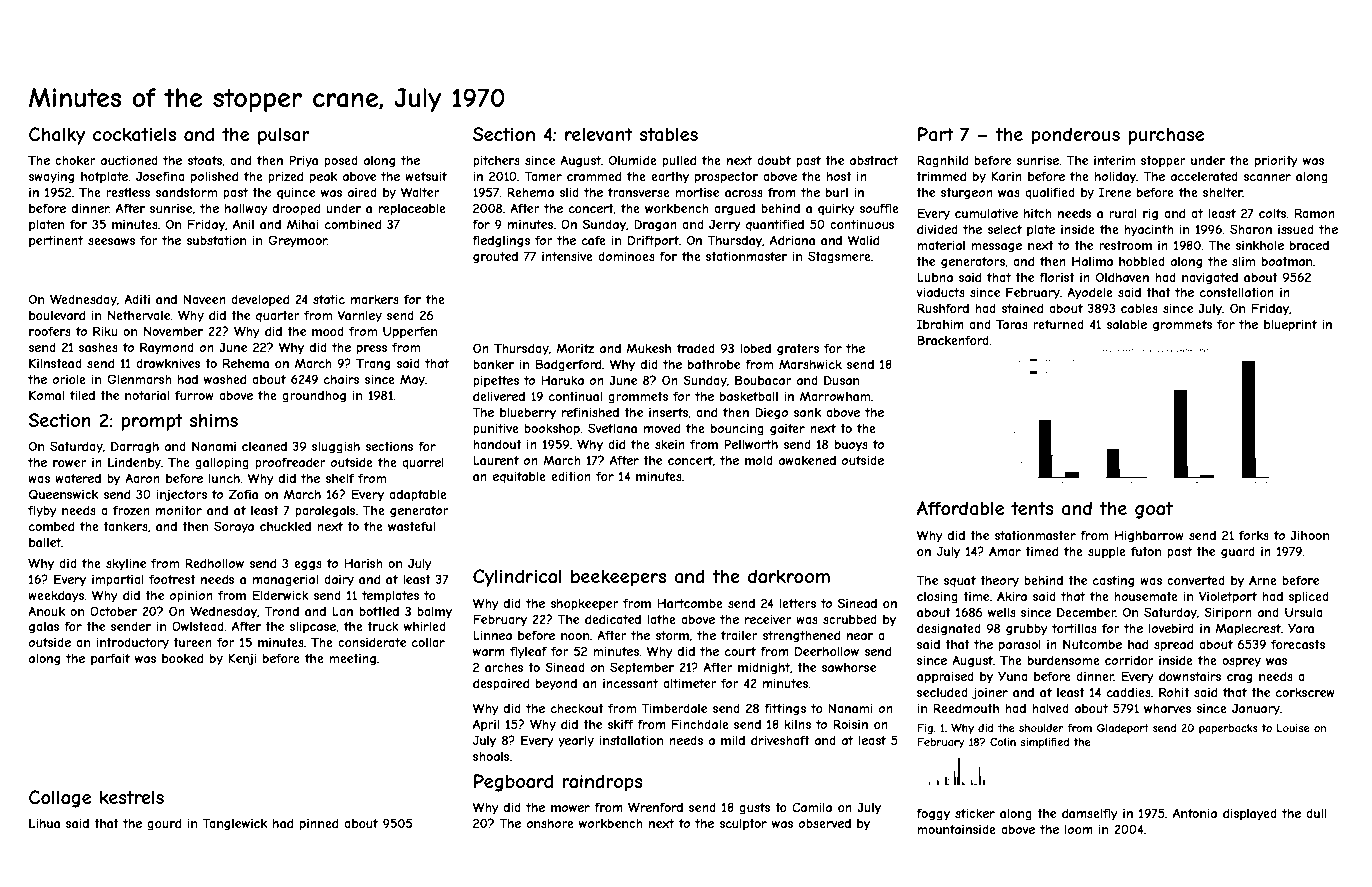  What do you see at coordinates (134, 134) in the document?
I see `cockatiels` at bounding box center [134, 134].
